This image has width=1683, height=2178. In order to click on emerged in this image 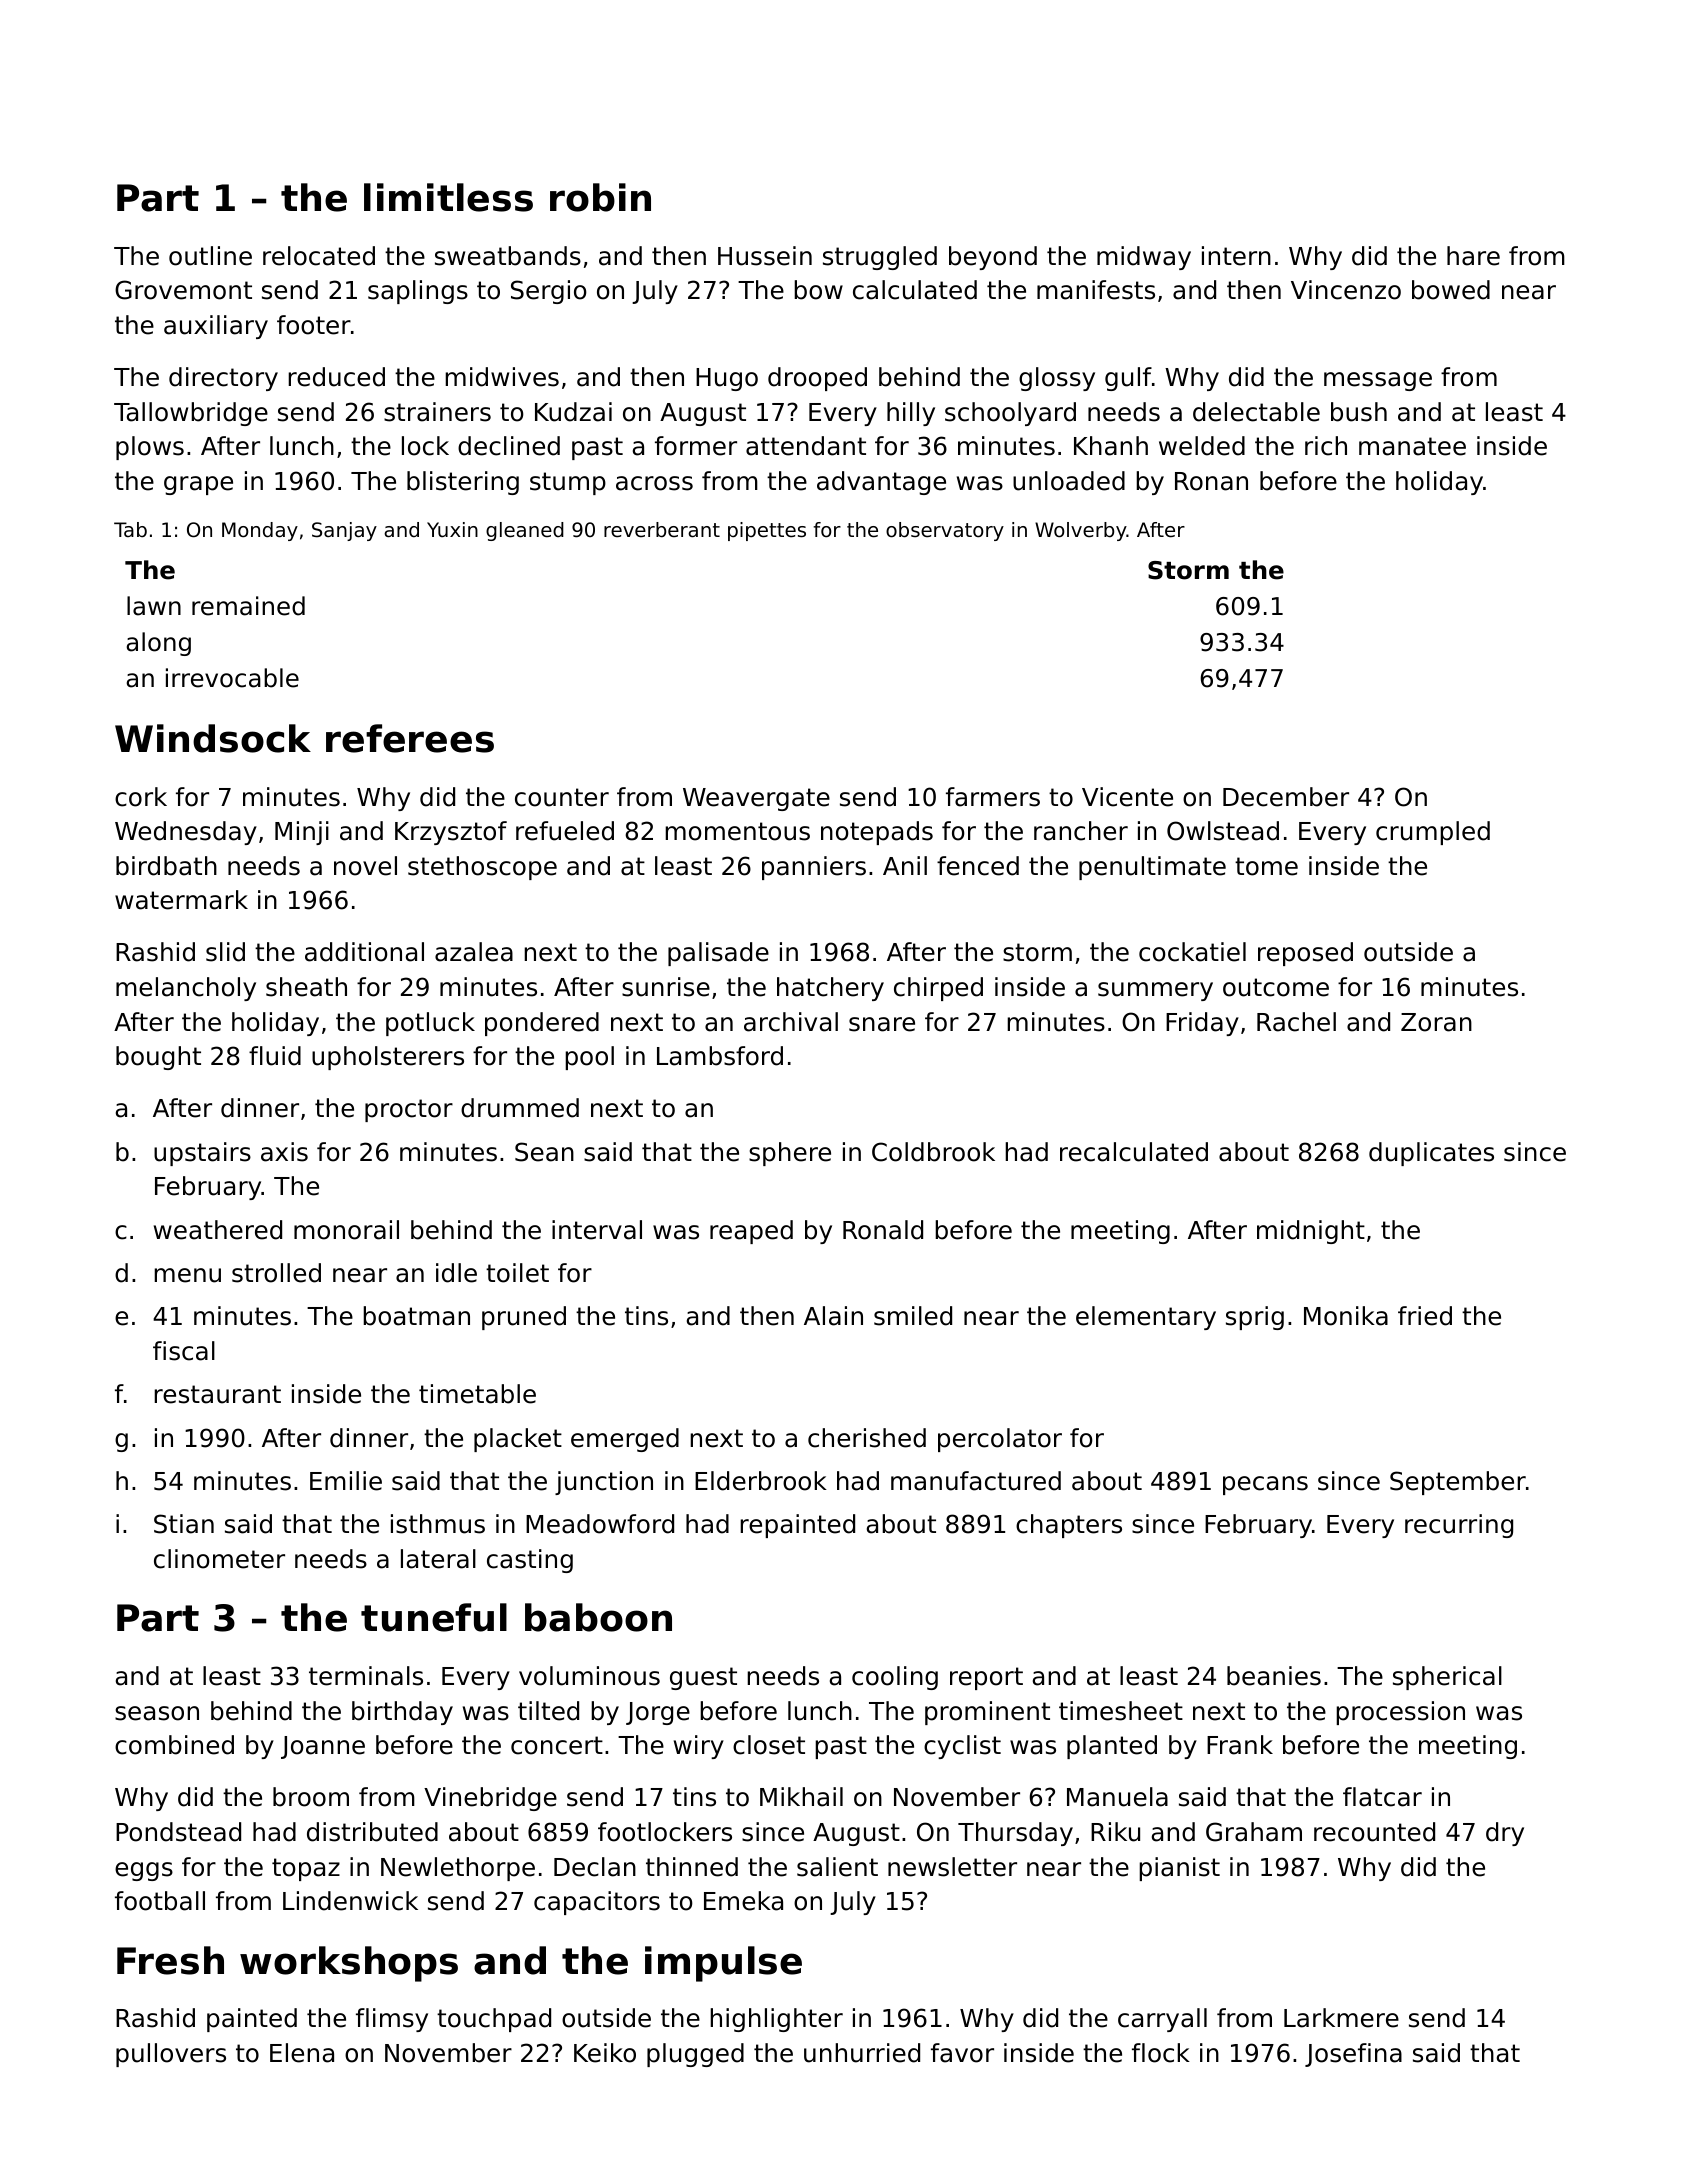, I will do `click(625, 1440)`.
